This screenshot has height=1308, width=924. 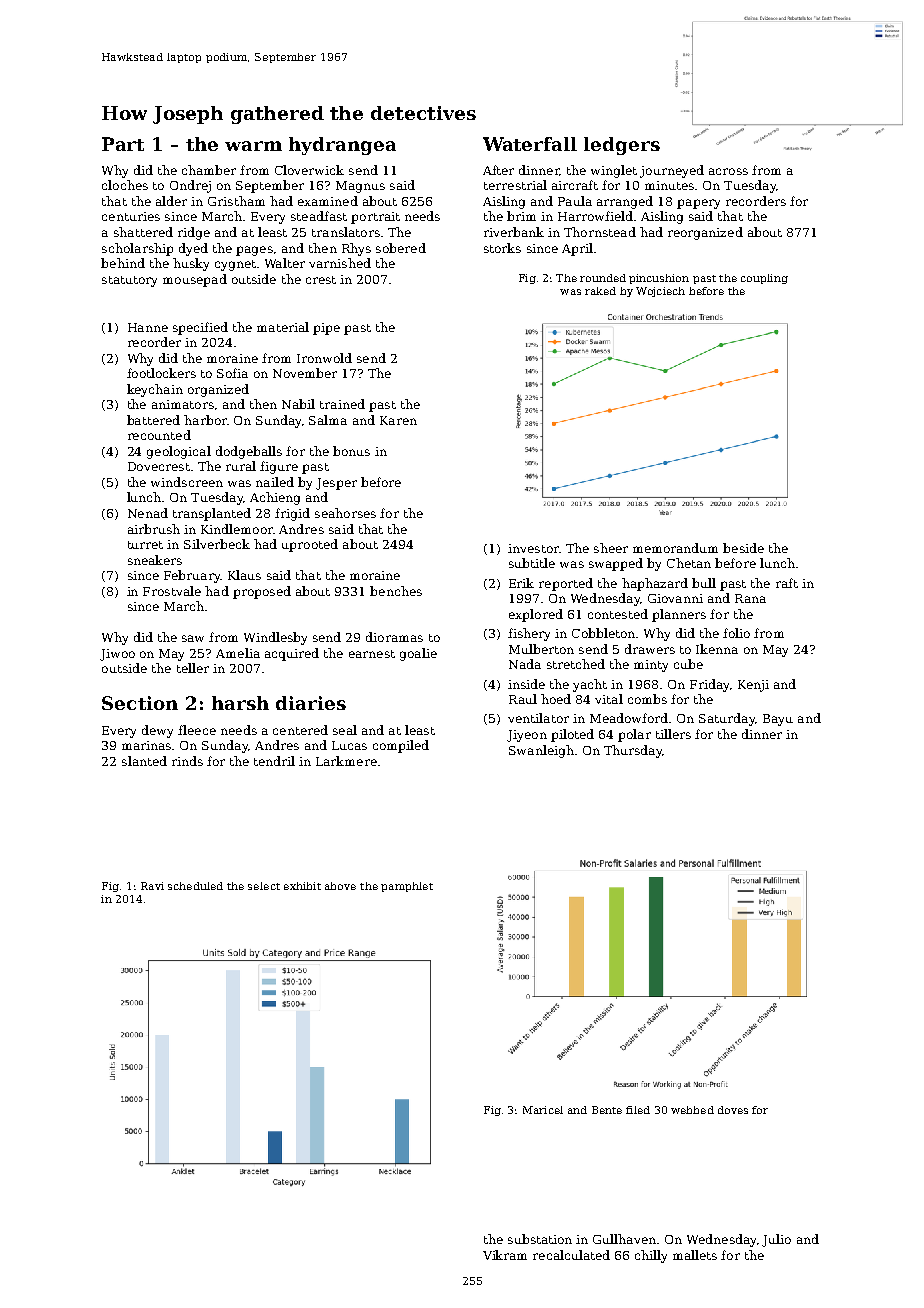 I want to click on dewy, so click(x=157, y=731).
